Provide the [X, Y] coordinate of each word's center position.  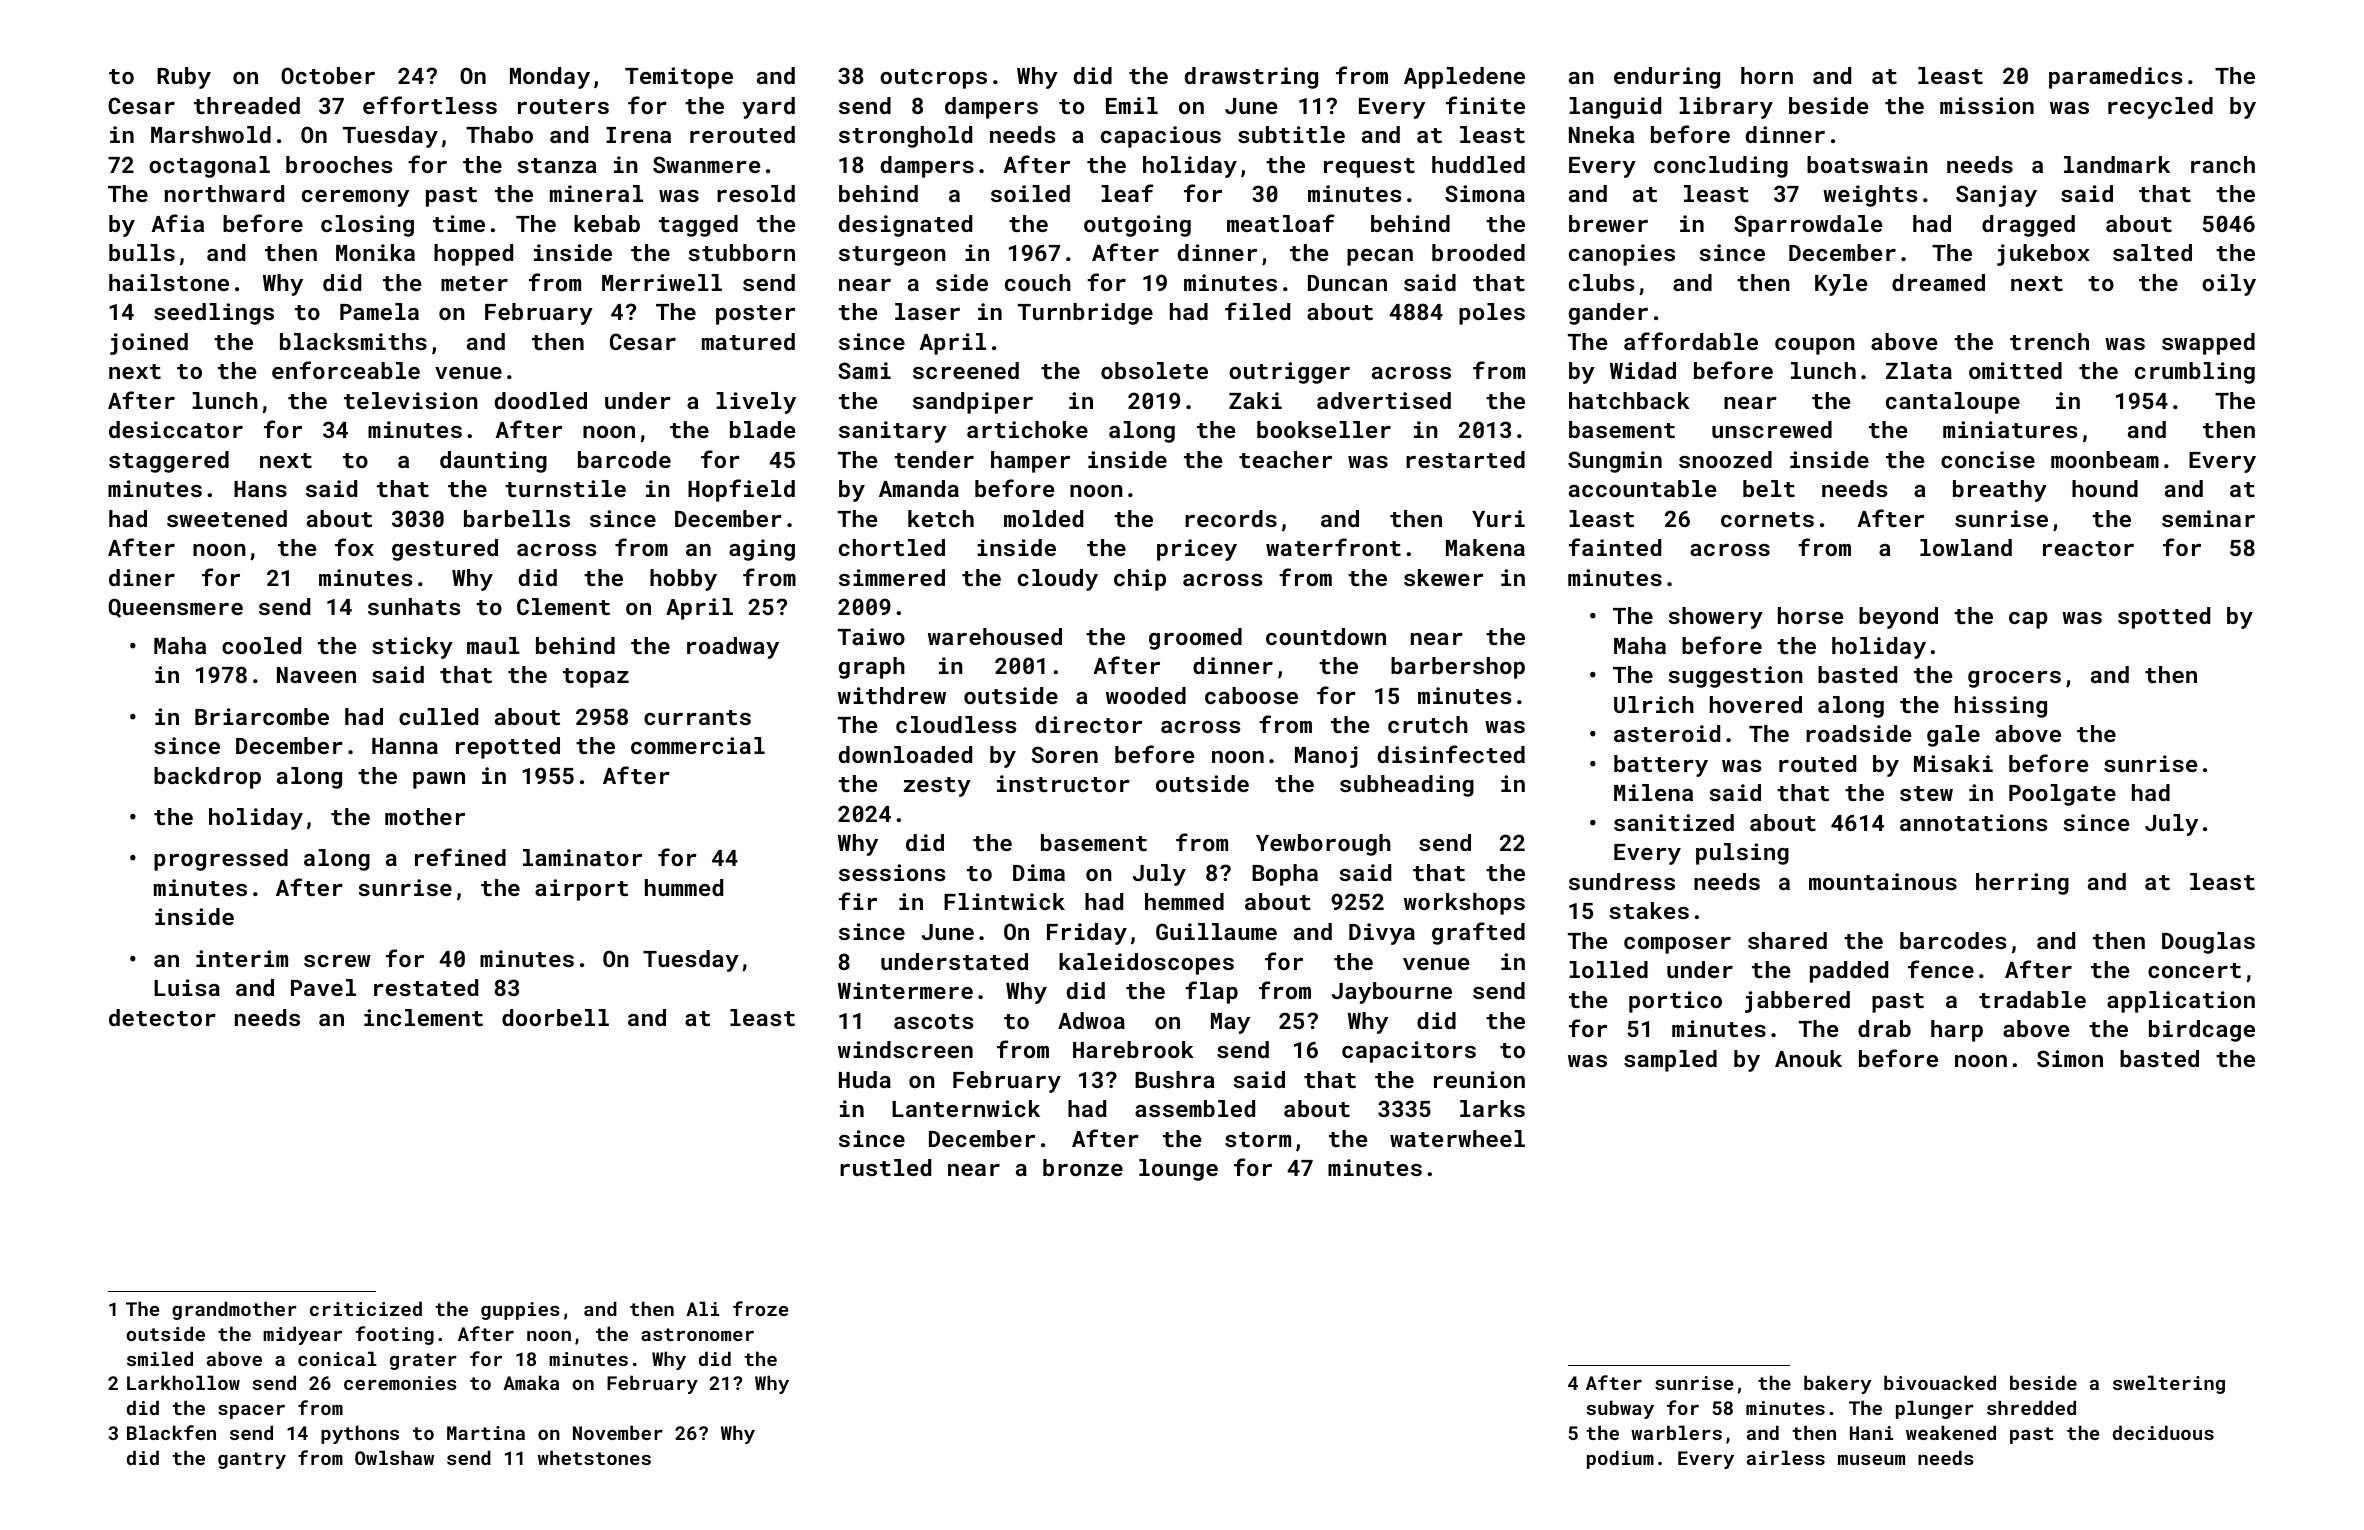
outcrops [933, 79]
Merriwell [662, 282]
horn [1767, 75]
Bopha [1285, 875]
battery [1661, 766]
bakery [1837, 1384]
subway [1620, 1409]
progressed [221, 860]
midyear [302, 1335]
